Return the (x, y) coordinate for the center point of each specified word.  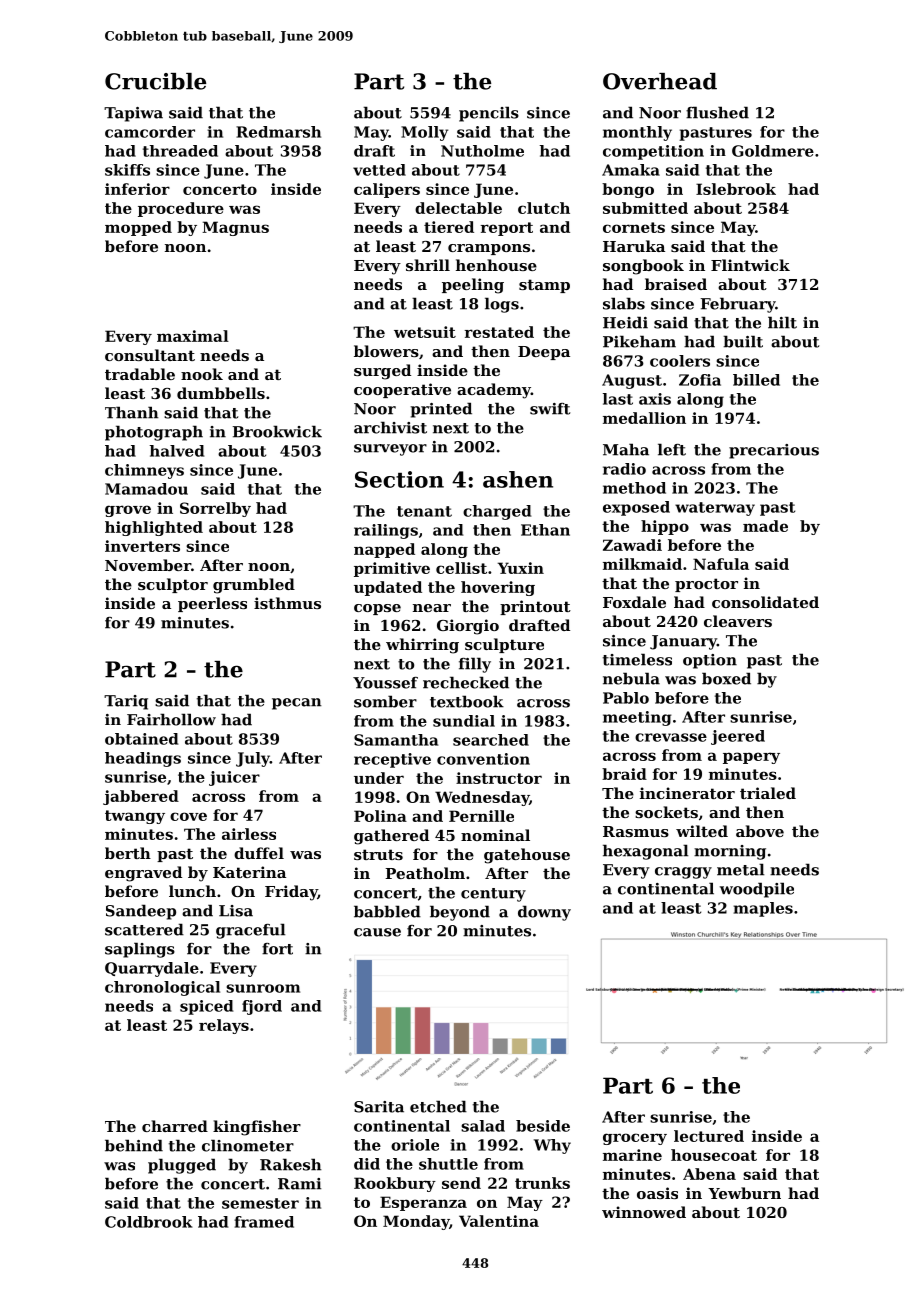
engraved (143, 874)
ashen (518, 479)
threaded (180, 151)
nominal (495, 835)
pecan (297, 704)
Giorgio (468, 627)
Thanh (132, 412)
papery (751, 758)
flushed (717, 112)
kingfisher (257, 1128)
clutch (544, 208)
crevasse (671, 737)
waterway (715, 509)
